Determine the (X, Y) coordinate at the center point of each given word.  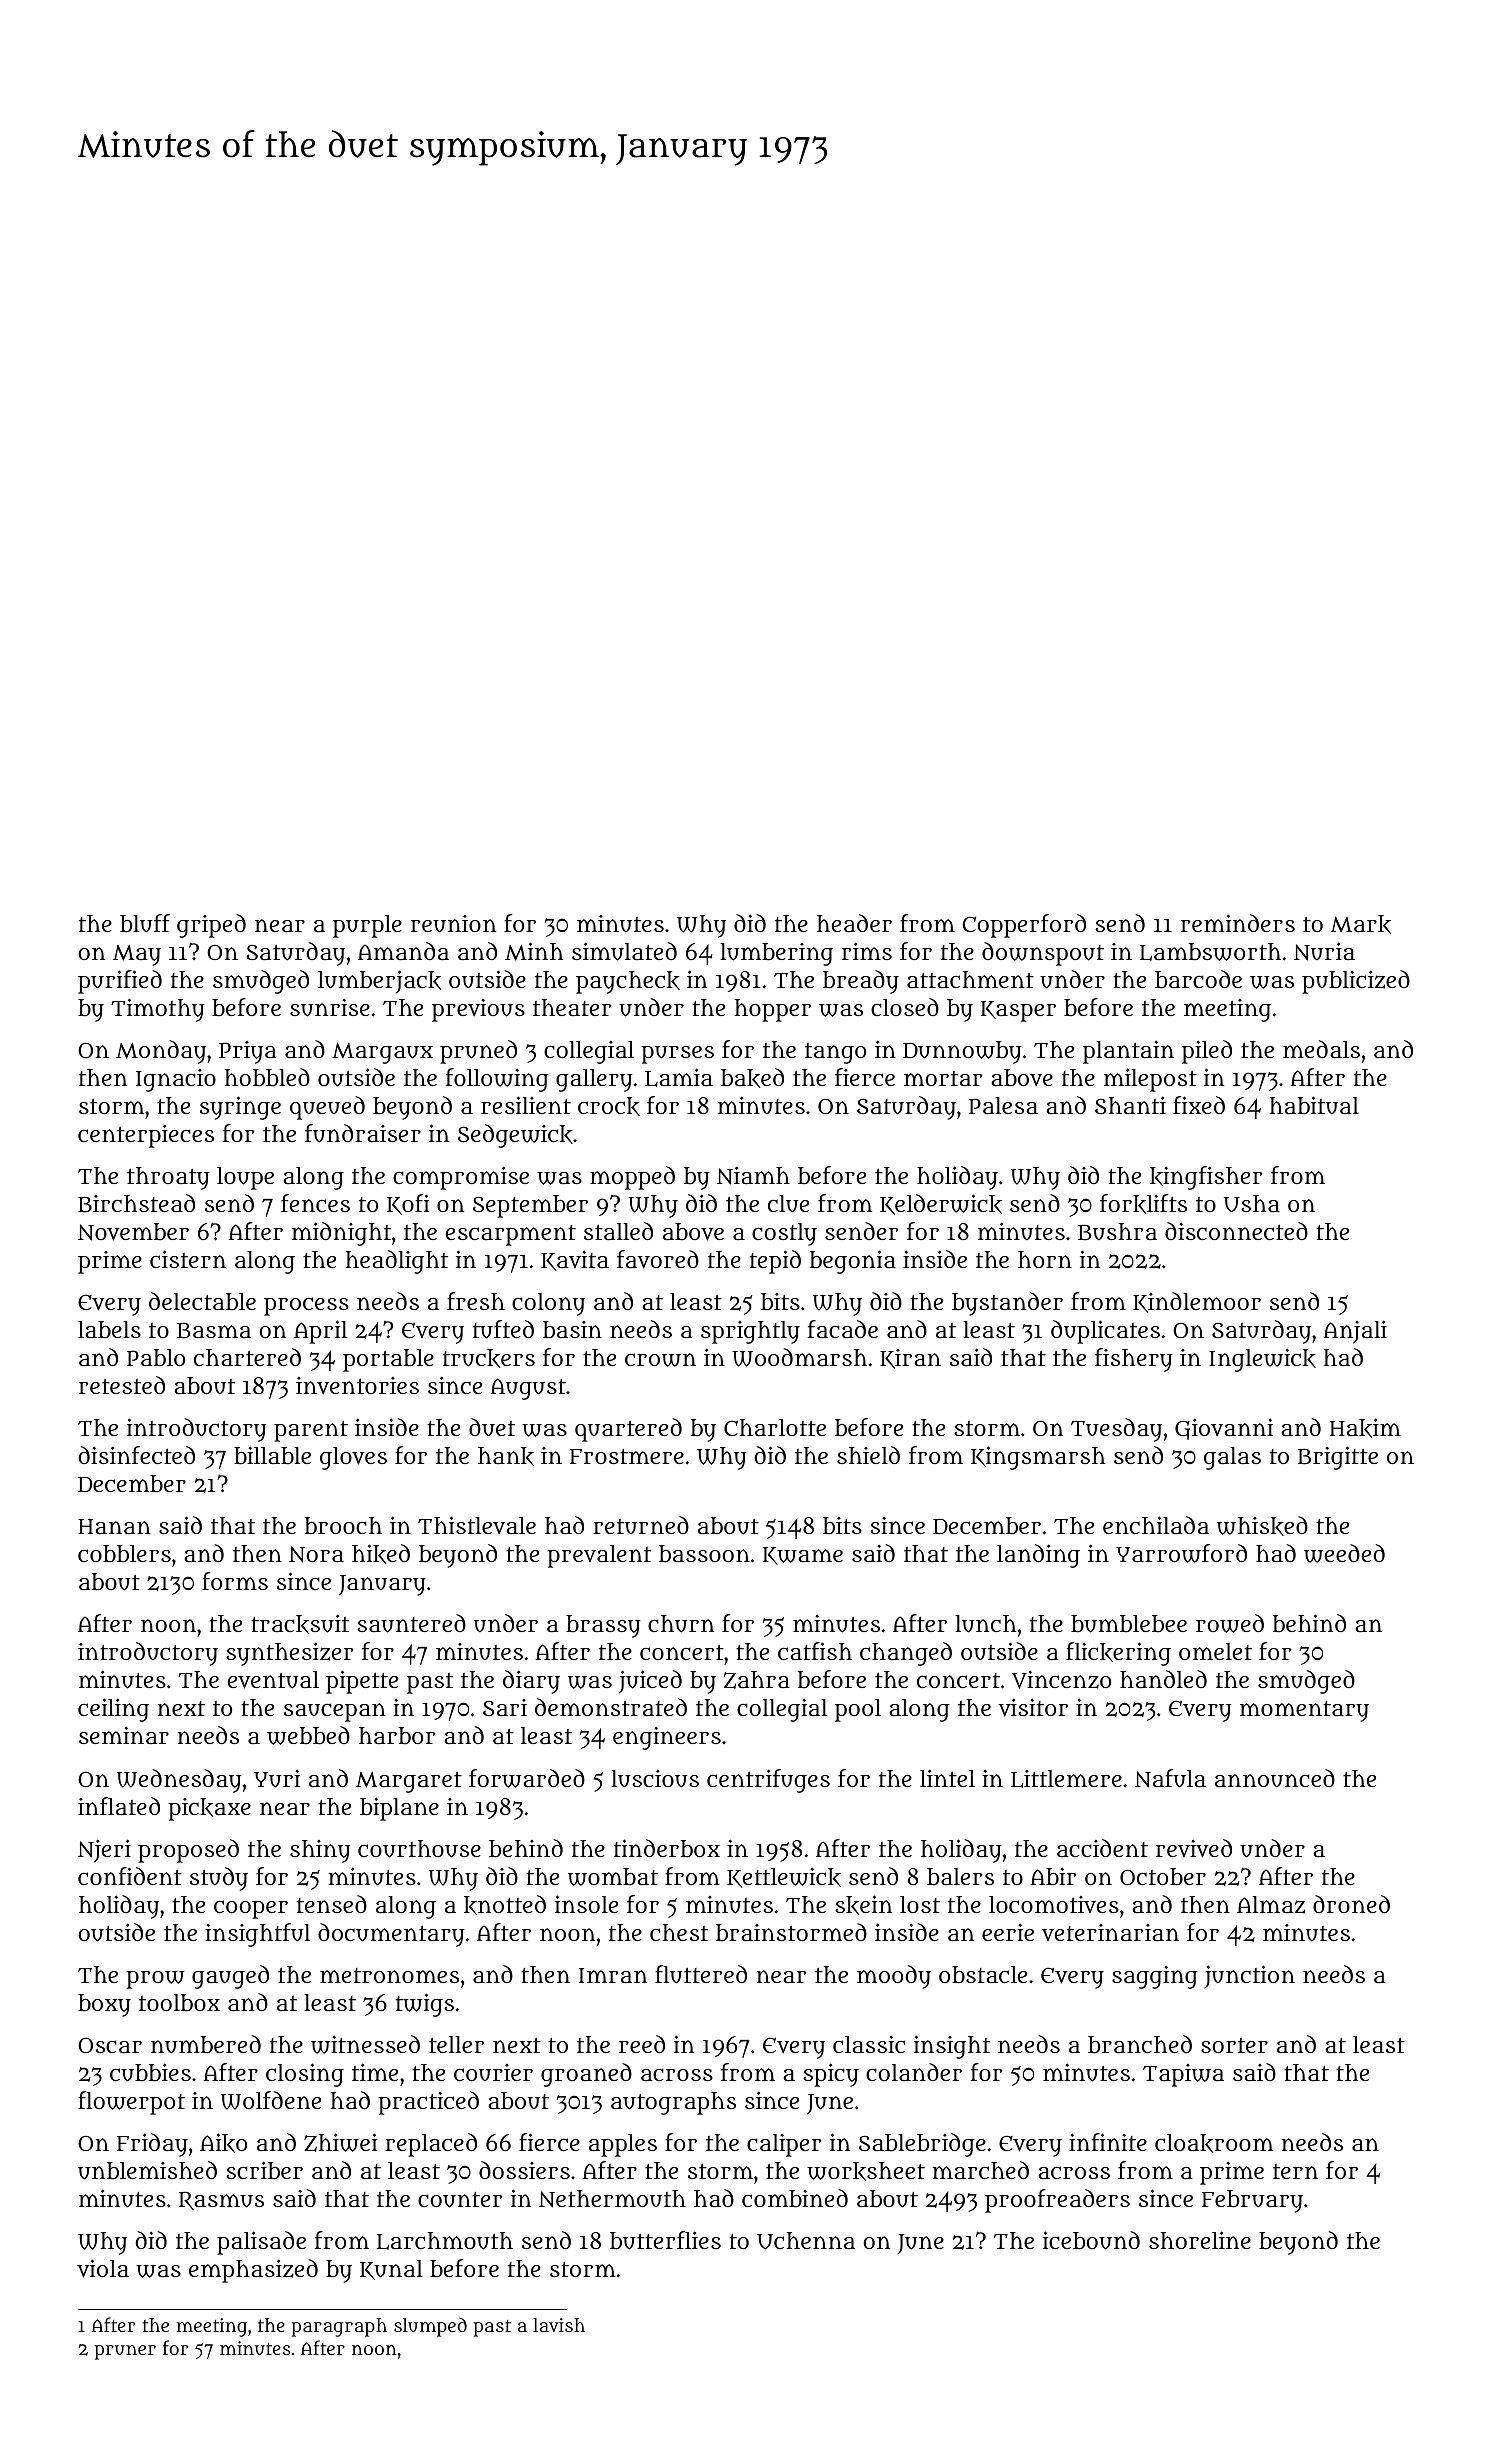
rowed (1230, 1623)
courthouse (419, 1849)
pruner (125, 2352)
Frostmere (627, 1456)
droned (1351, 1904)
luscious (655, 1779)
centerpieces (146, 1136)
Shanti (1130, 1105)
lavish (559, 2325)
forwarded (527, 1778)
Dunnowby (962, 1052)
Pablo (156, 1358)
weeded (1344, 1553)
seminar (124, 1735)
